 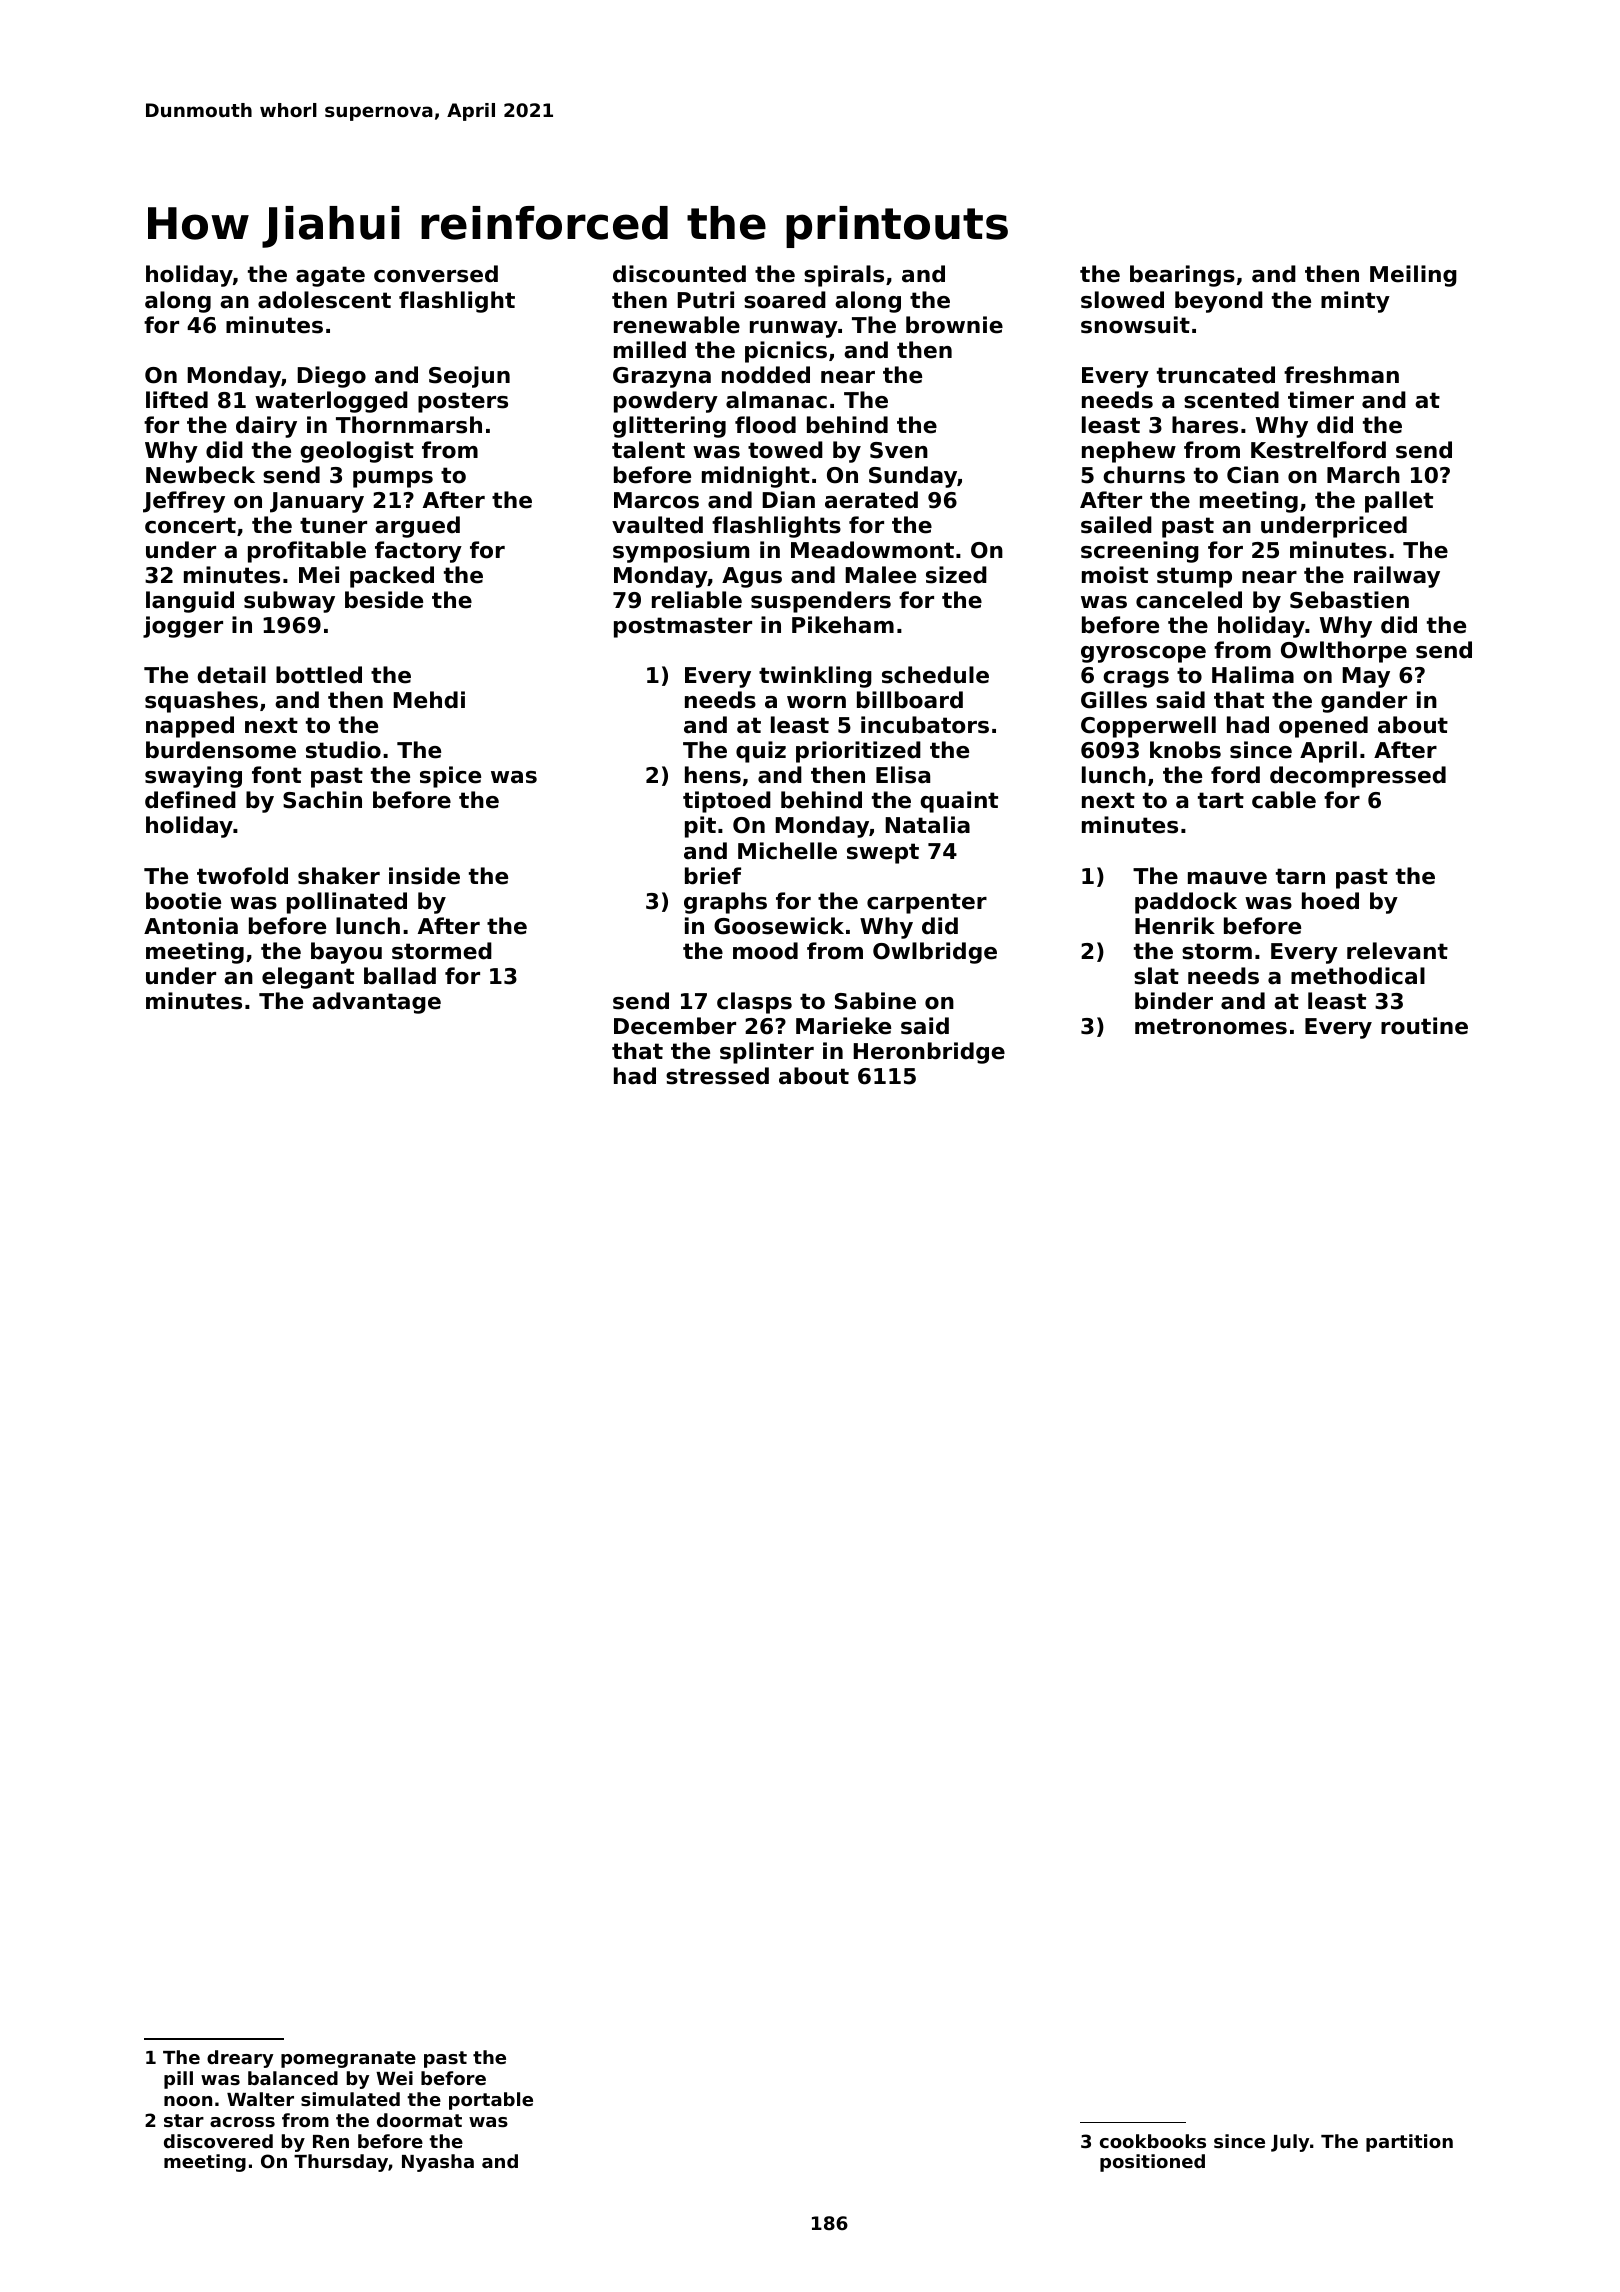 What do you see at coordinates (324, 300) in the document?
I see `adolescent` at bounding box center [324, 300].
